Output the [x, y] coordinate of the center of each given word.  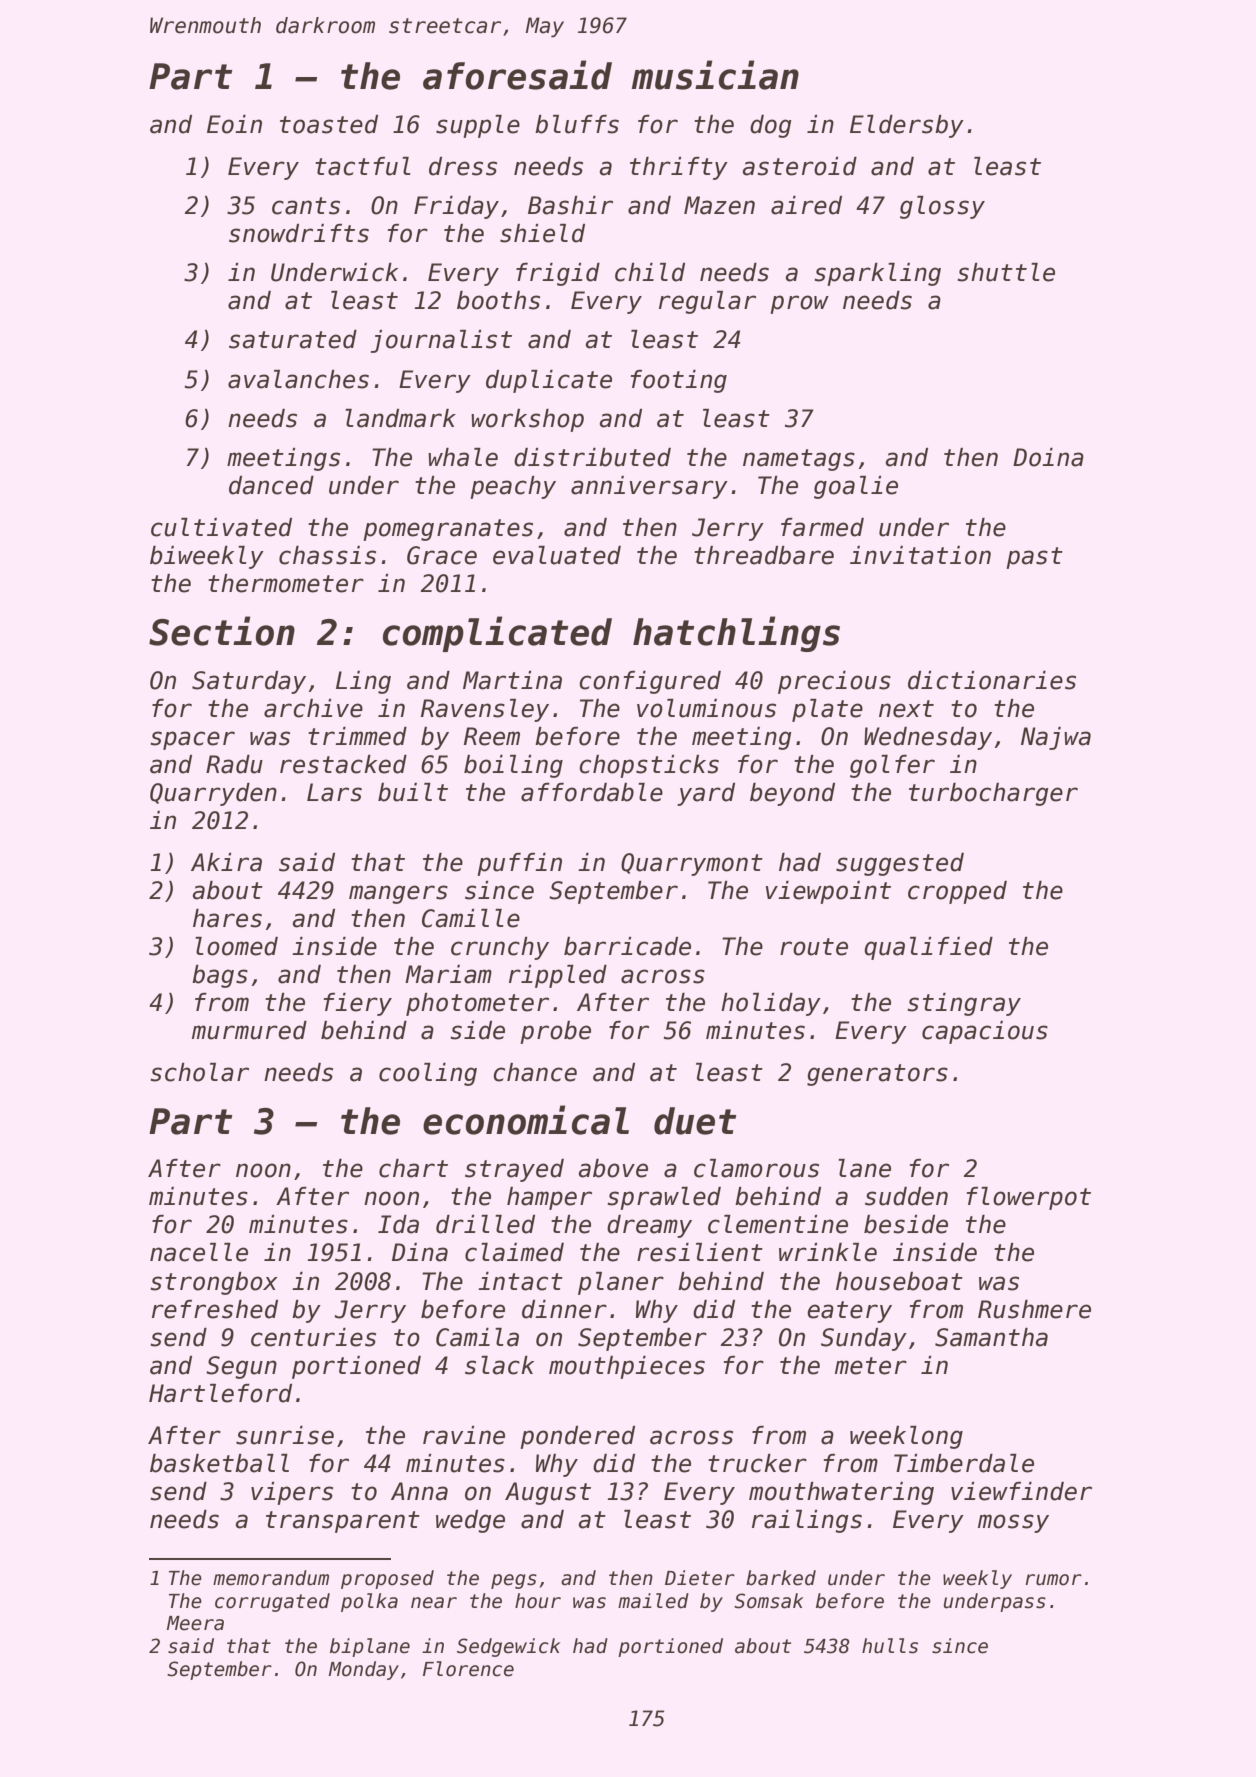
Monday [364, 1670]
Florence [468, 1669]
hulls [890, 1646]
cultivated [221, 527]
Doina [1048, 457]
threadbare [764, 555]
